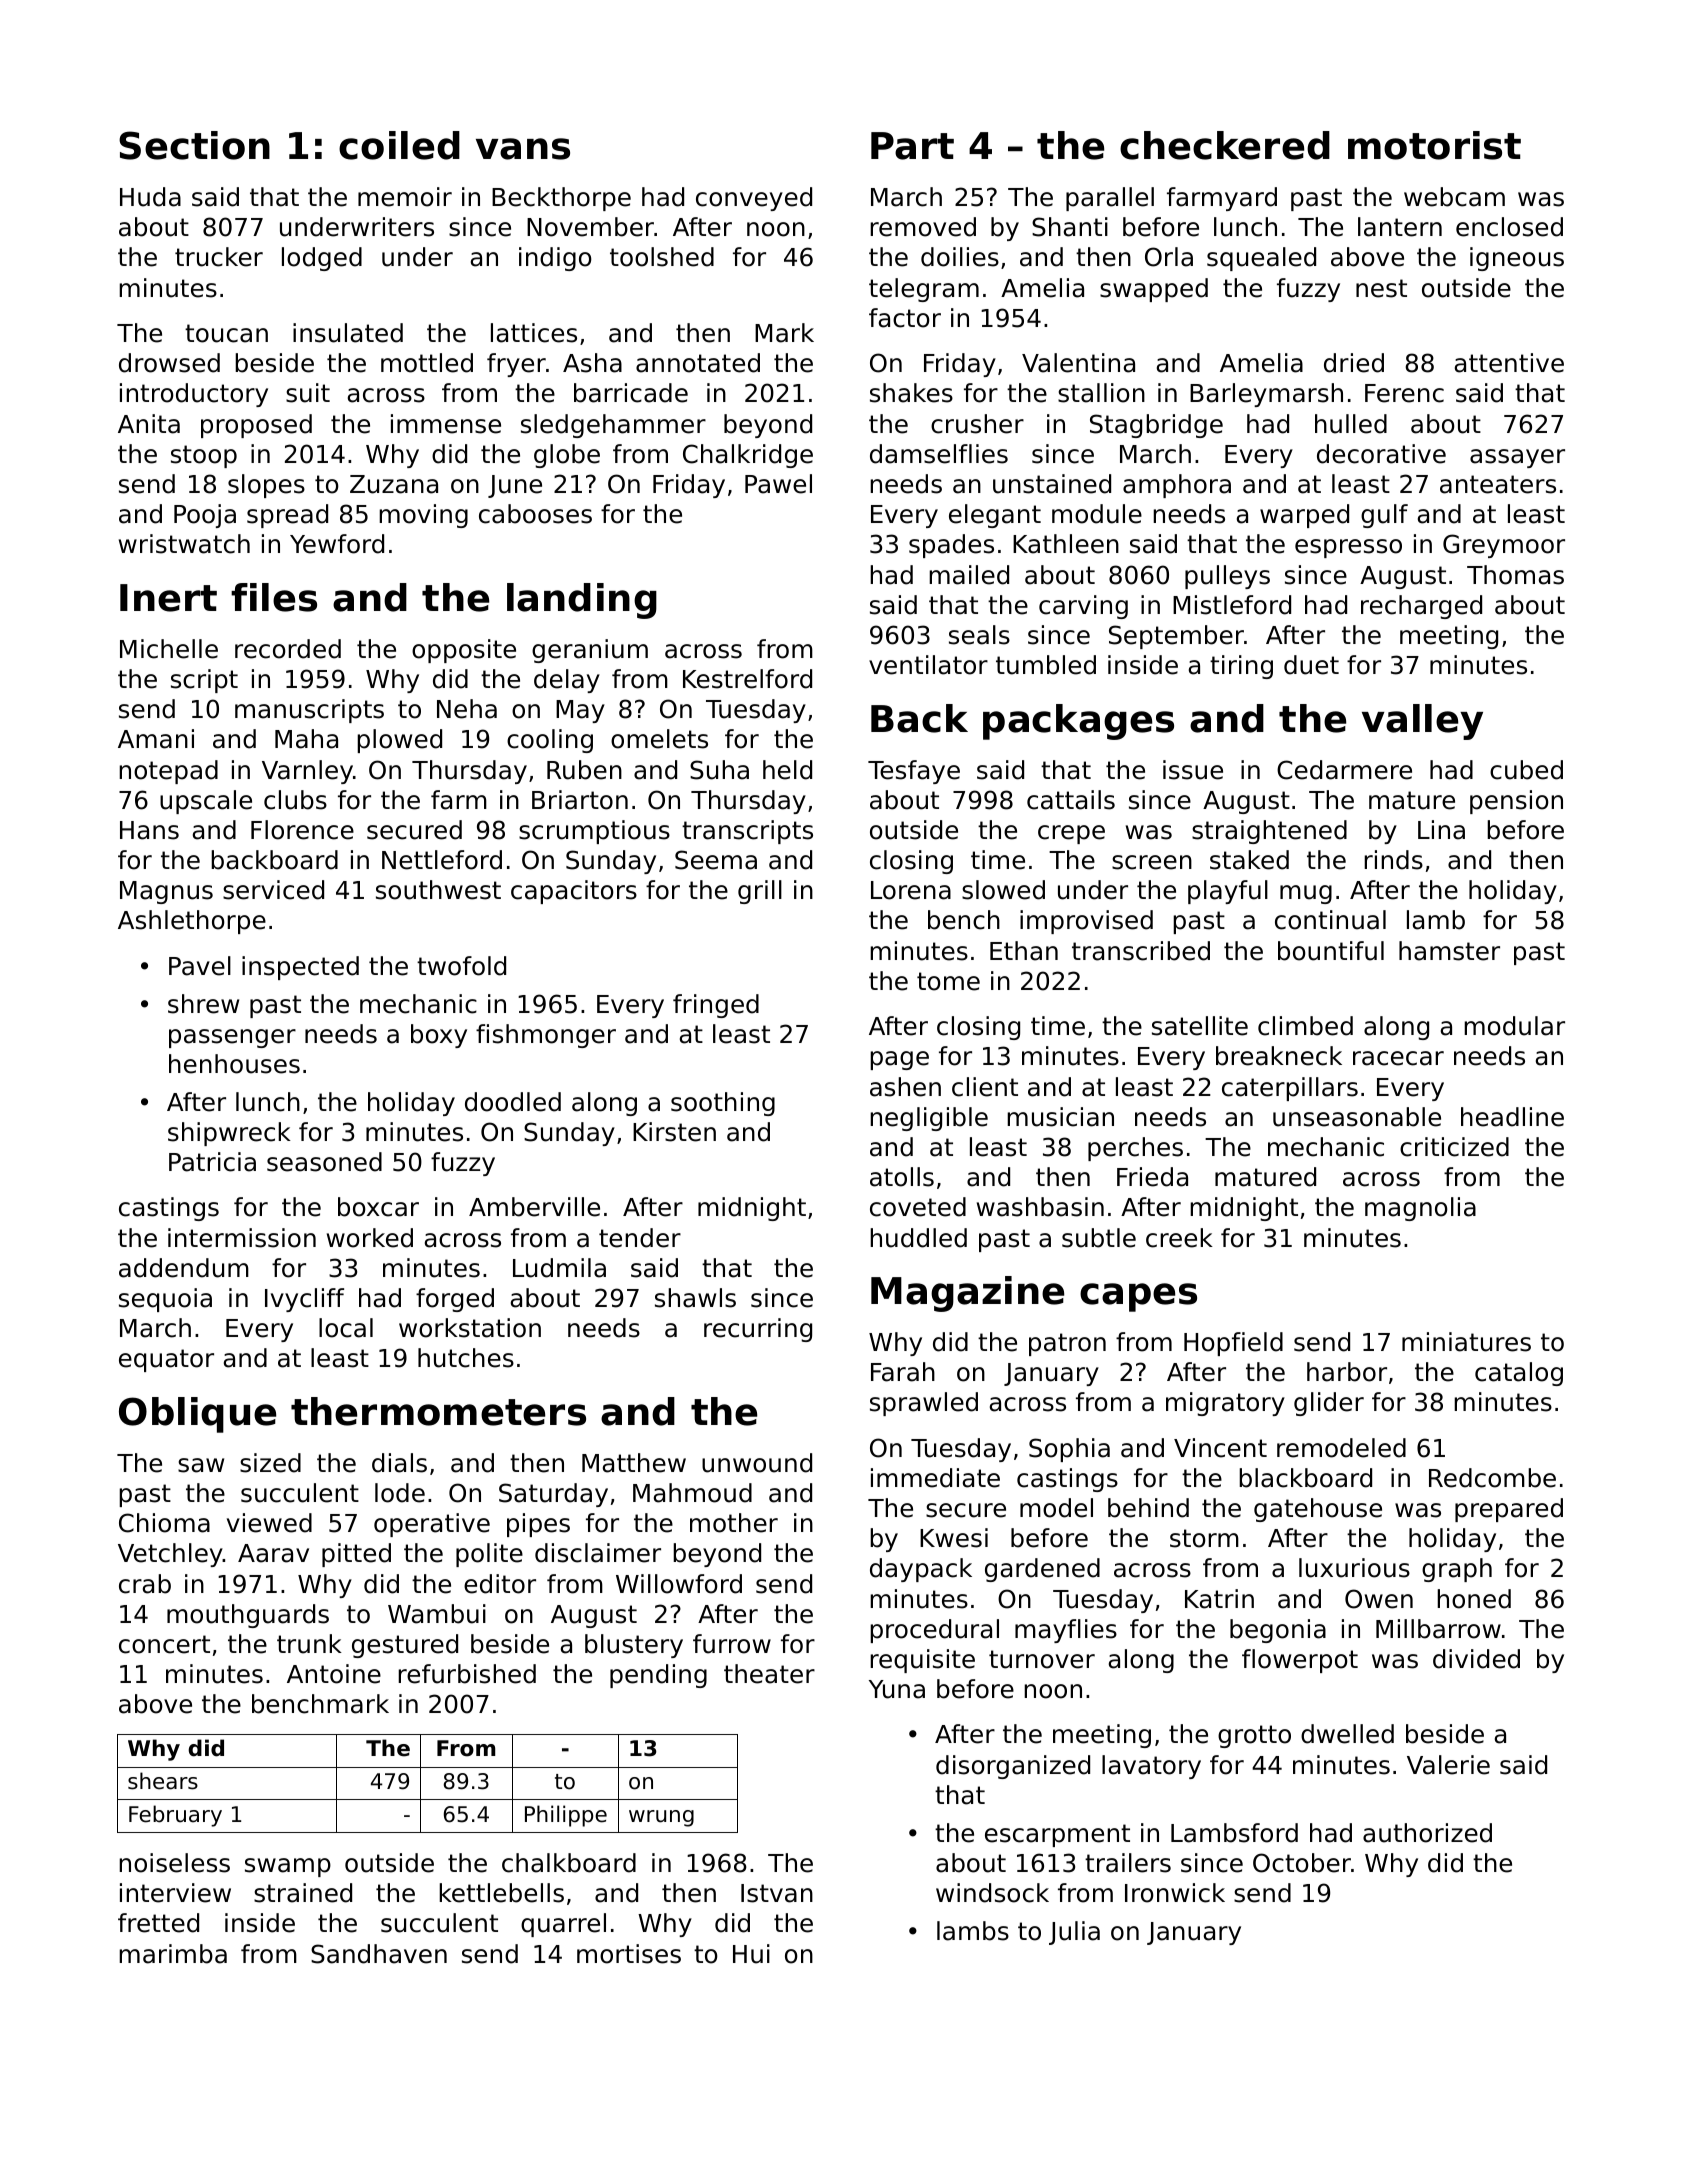  What do you see at coordinates (911, 393) in the image?
I see `shakes` at bounding box center [911, 393].
